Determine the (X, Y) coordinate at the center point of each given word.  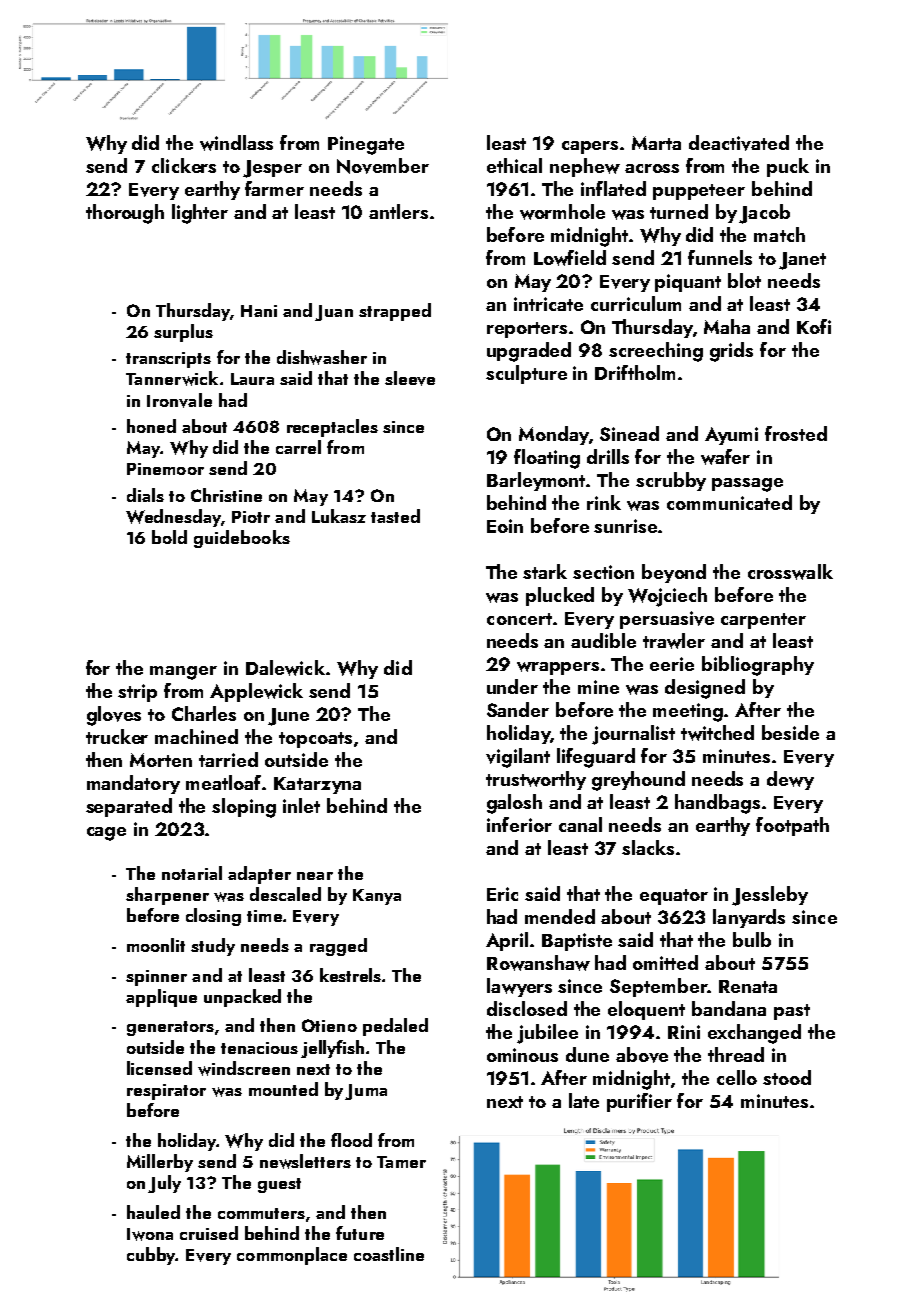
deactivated (739, 143)
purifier (639, 1102)
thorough (125, 214)
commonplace (292, 1256)
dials (145, 495)
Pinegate (366, 145)
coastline (389, 1254)
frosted (796, 433)
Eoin (505, 526)
